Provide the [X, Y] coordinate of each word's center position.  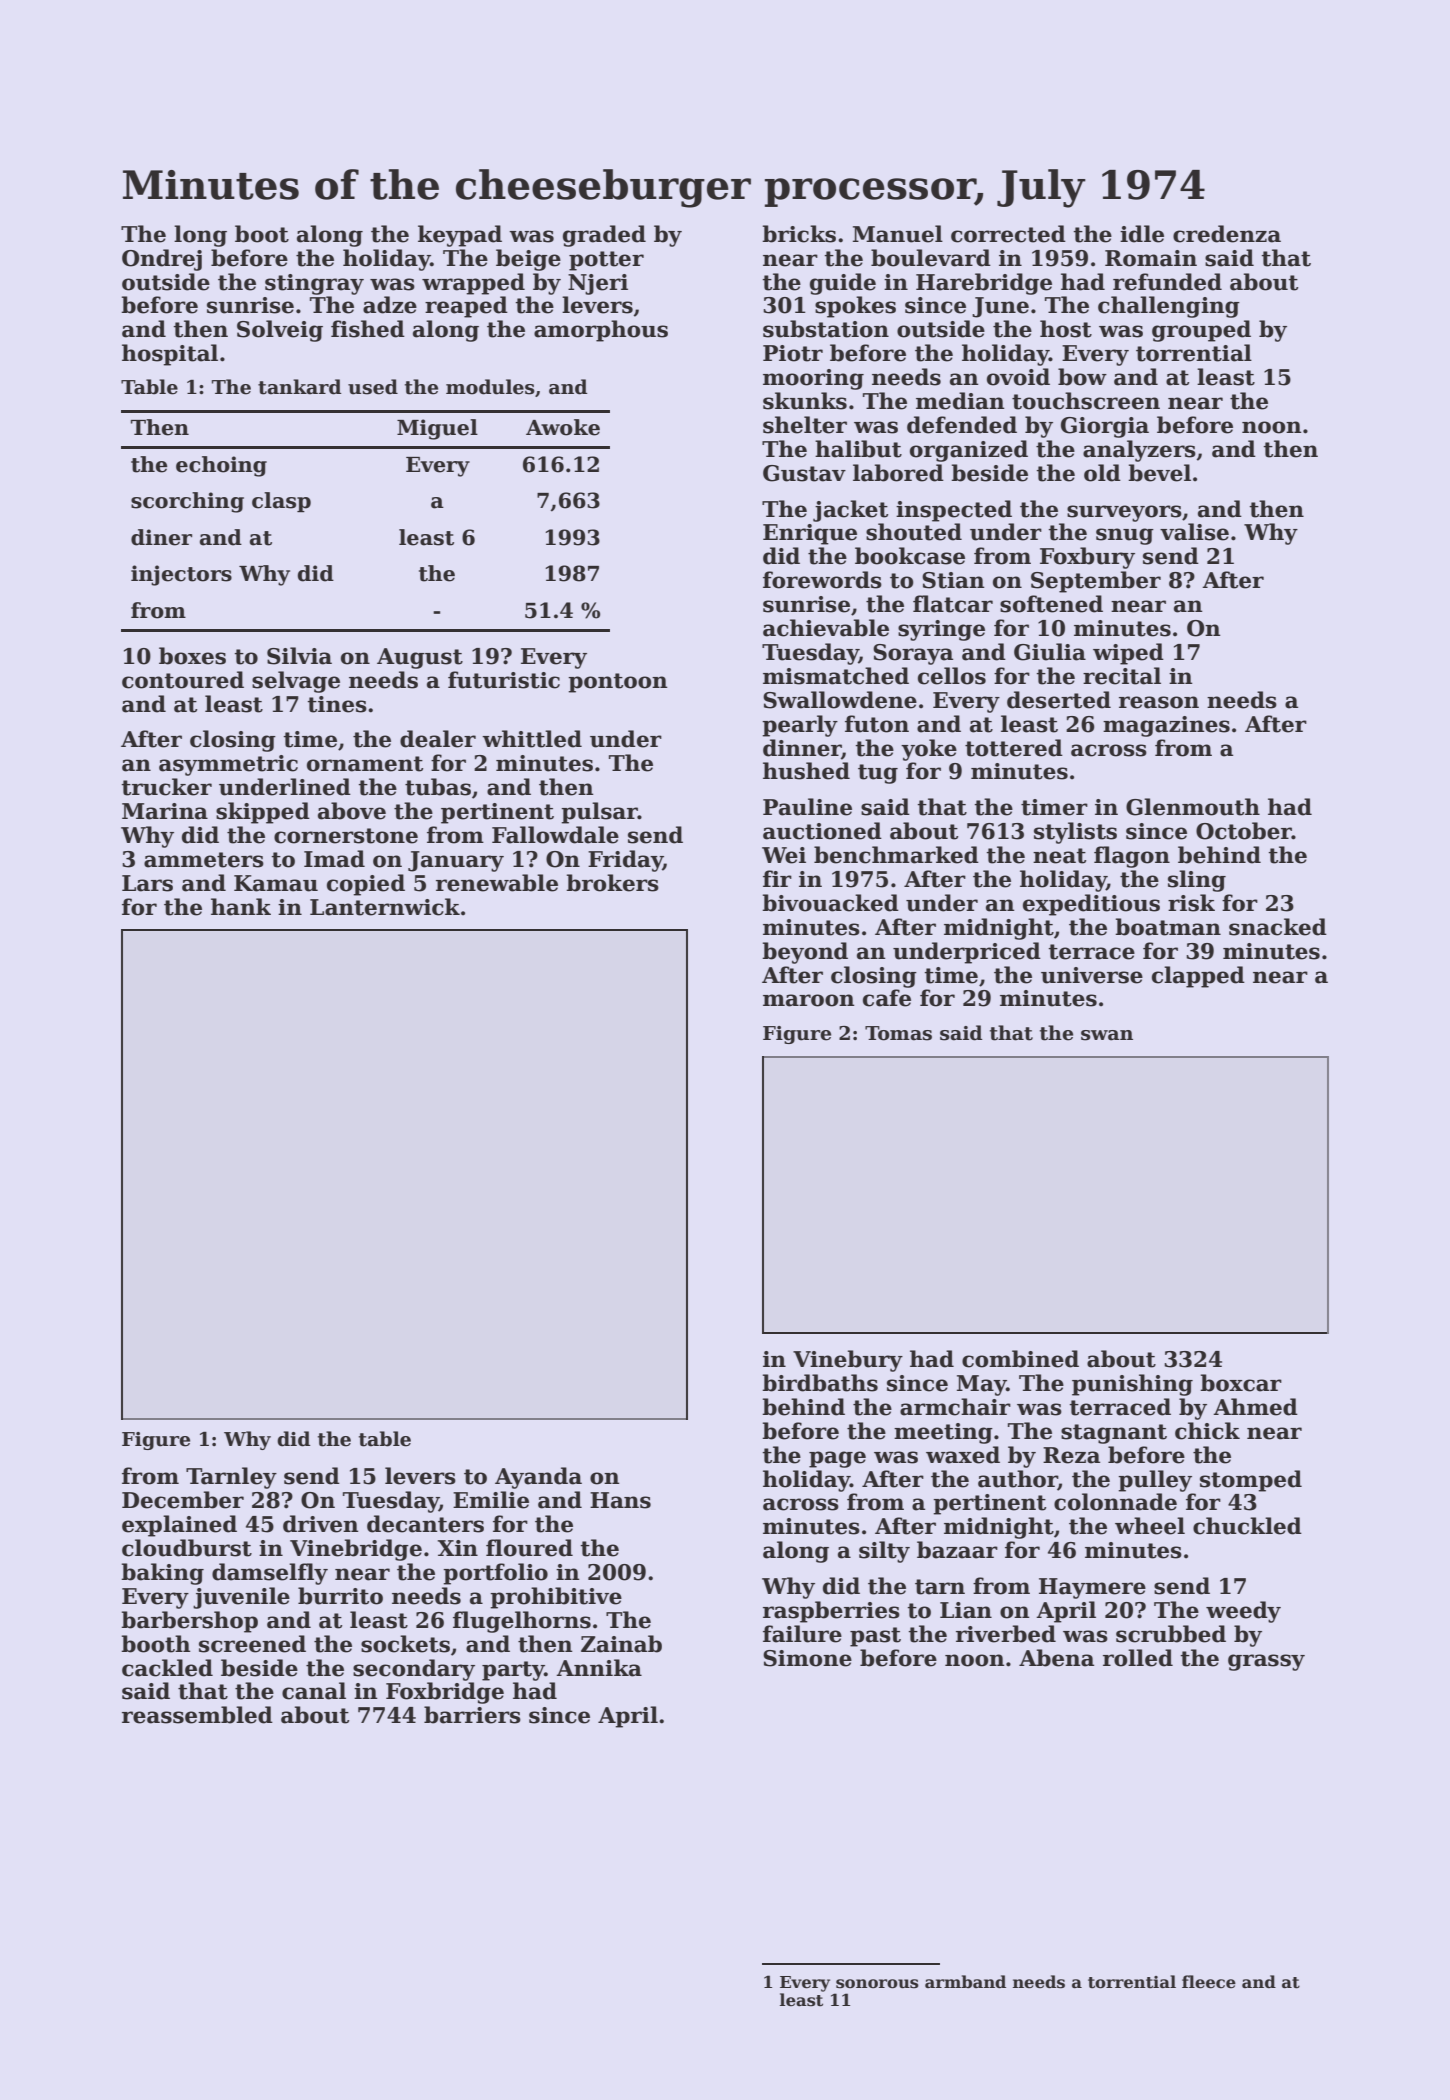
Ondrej [162, 260]
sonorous [877, 1984]
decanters [425, 1524]
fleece [1209, 1982]
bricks [799, 234]
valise [1194, 532]
